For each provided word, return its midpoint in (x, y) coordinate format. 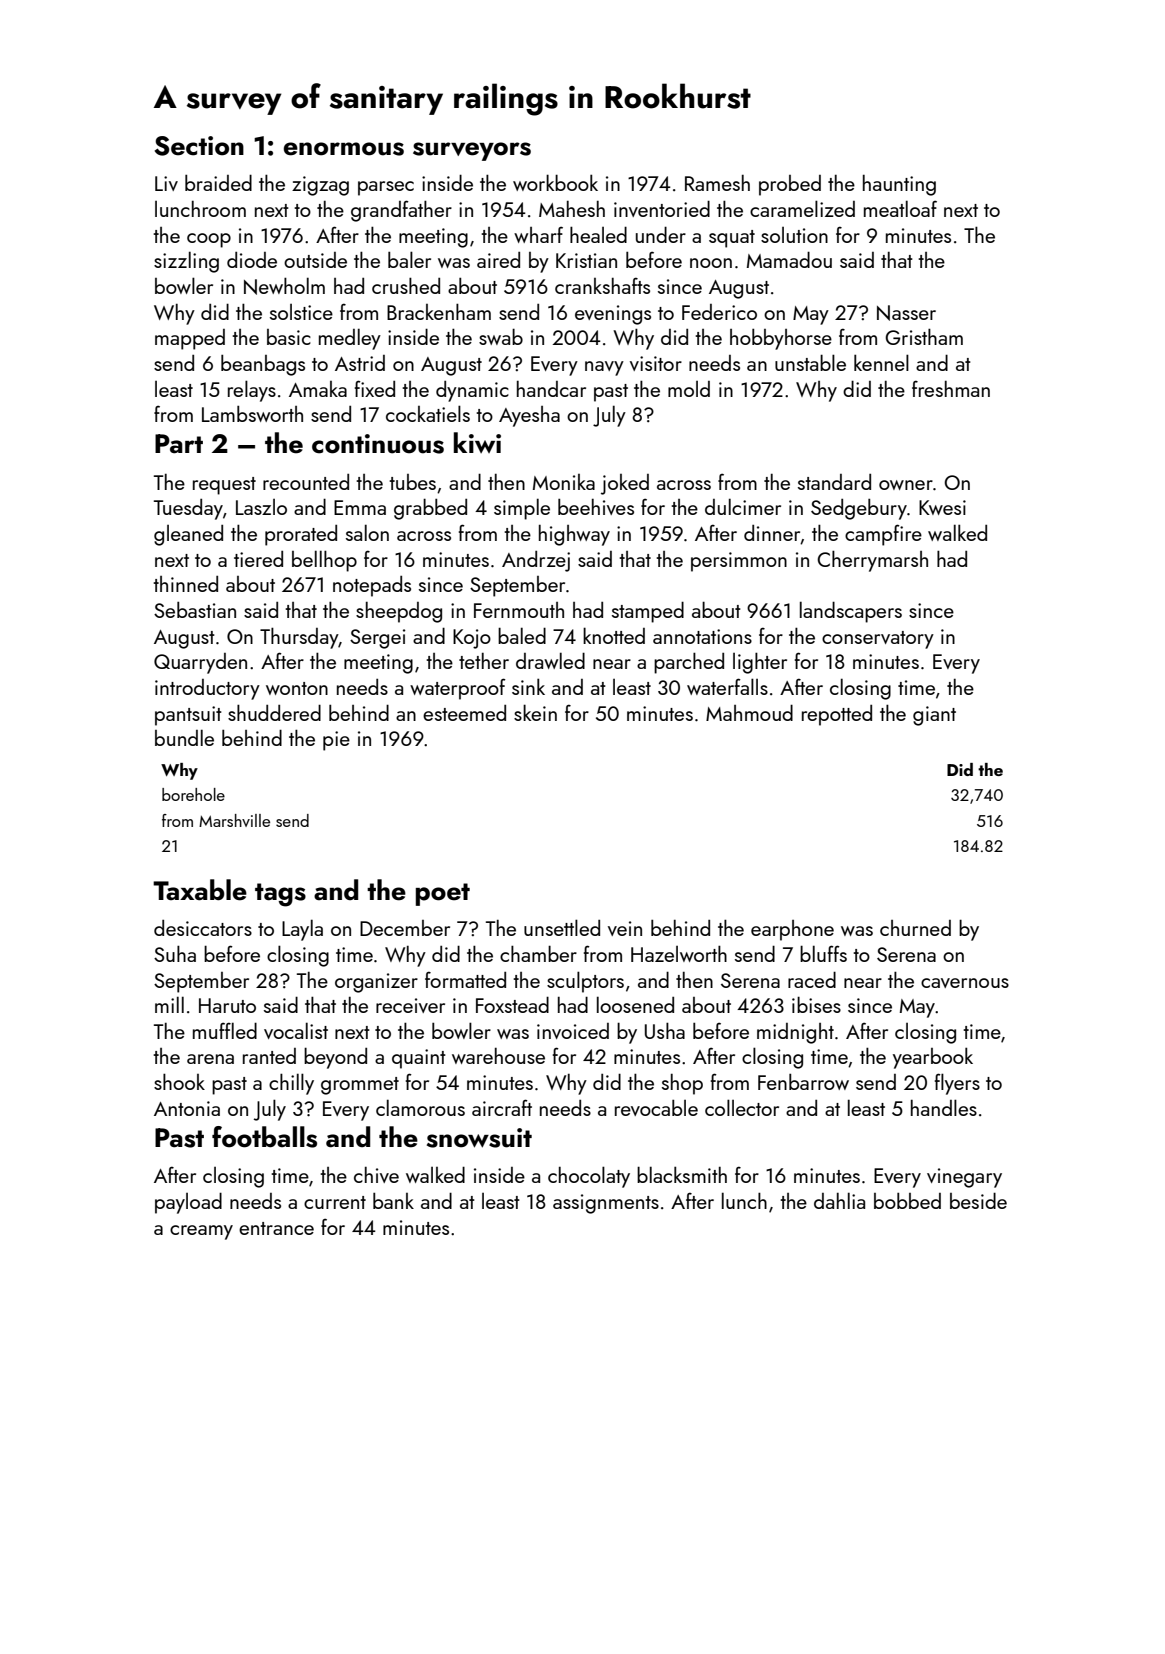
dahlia (839, 1200)
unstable (810, 362)
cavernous (965, 983)
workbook (555, 182)
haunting (899, 185)
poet (443, 894)
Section (199, 146)
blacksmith (682, 1174)
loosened (635, 1004)
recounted (306, 482)
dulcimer (743, 506)
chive (376, 1175)
